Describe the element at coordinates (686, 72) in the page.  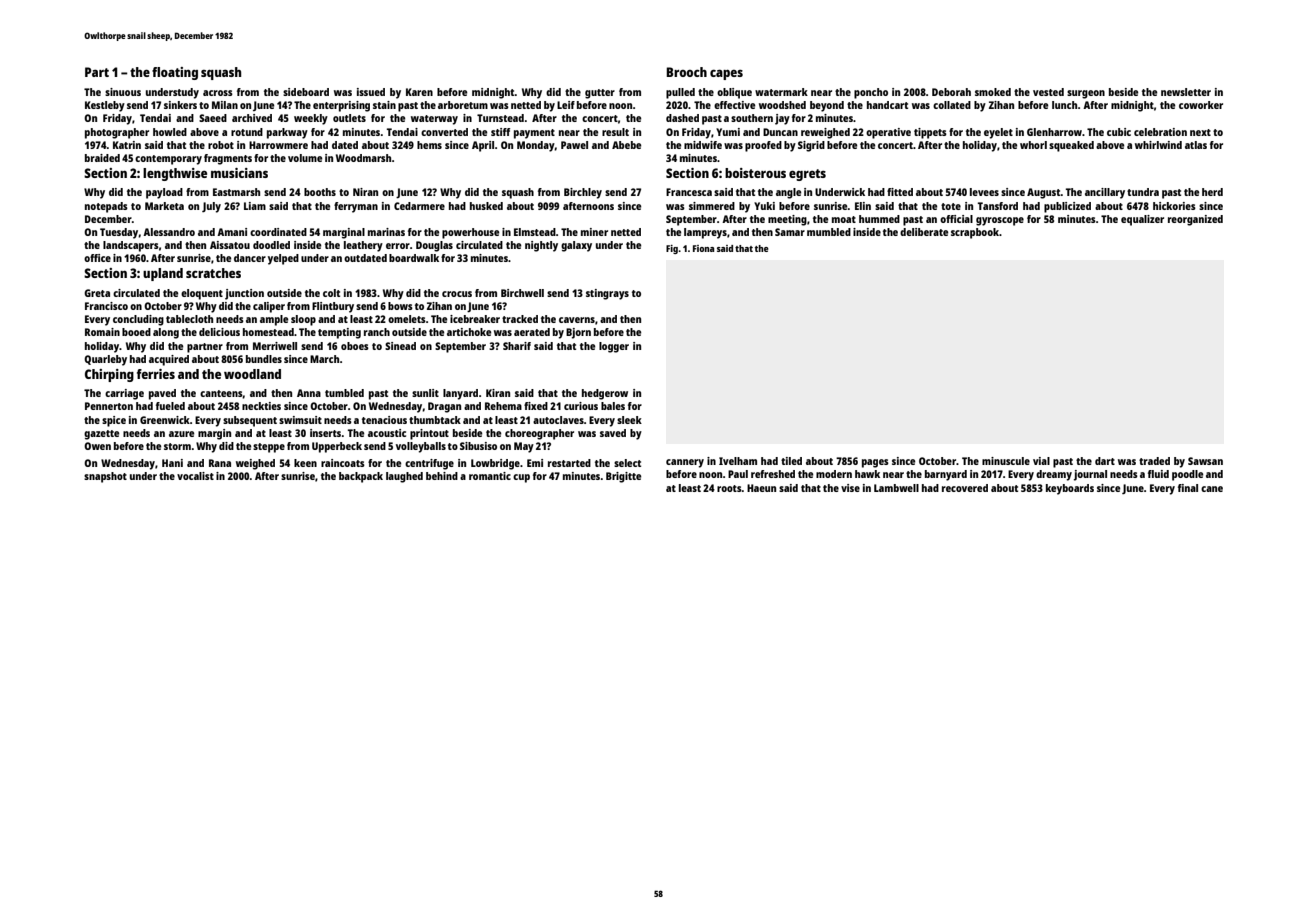
I see `Brooch` at that location.
